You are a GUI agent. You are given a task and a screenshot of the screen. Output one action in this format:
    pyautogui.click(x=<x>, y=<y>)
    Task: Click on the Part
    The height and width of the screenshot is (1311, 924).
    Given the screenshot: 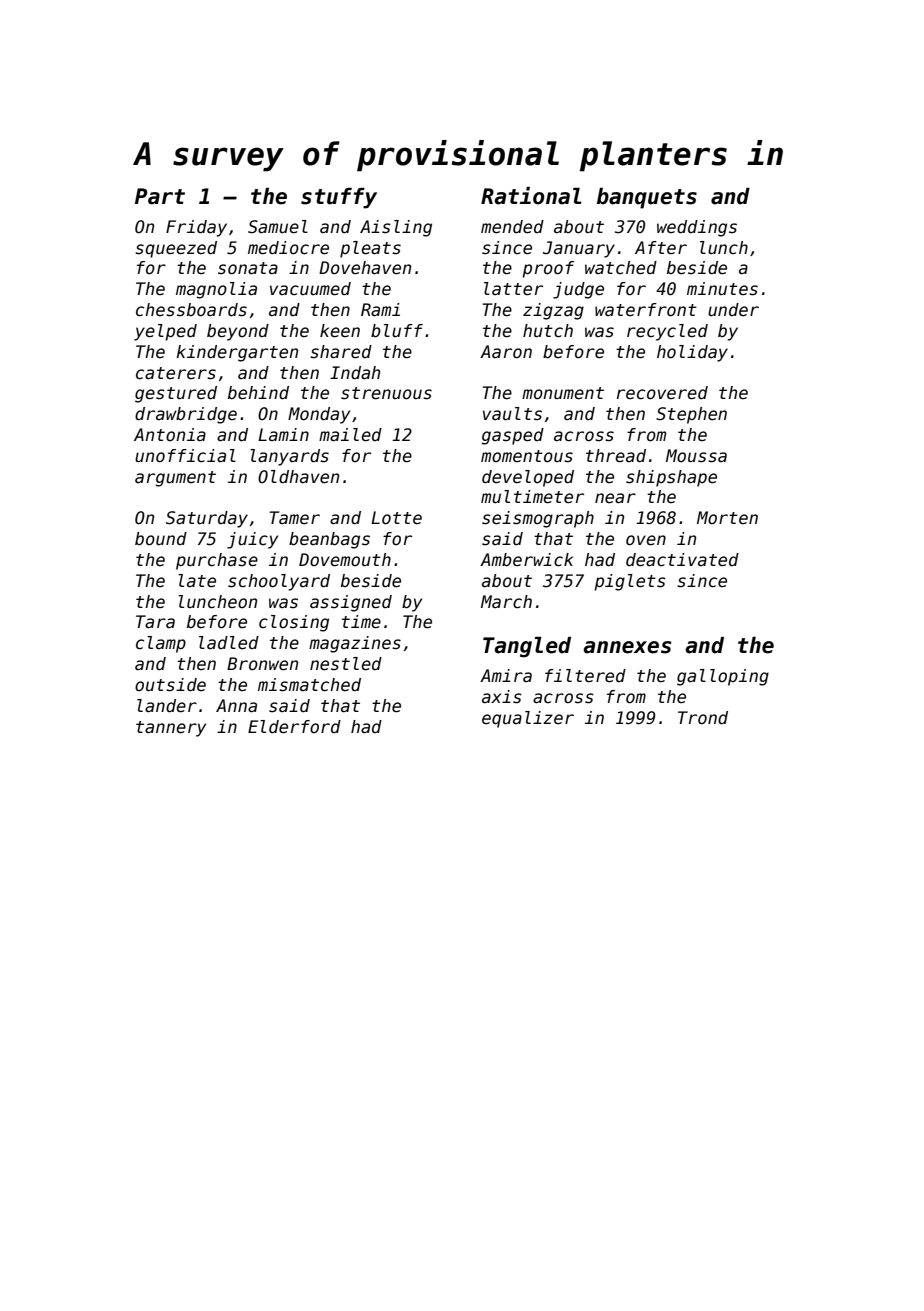 What is the action you would take?
    pyautogui.click(x=160, y=196)
